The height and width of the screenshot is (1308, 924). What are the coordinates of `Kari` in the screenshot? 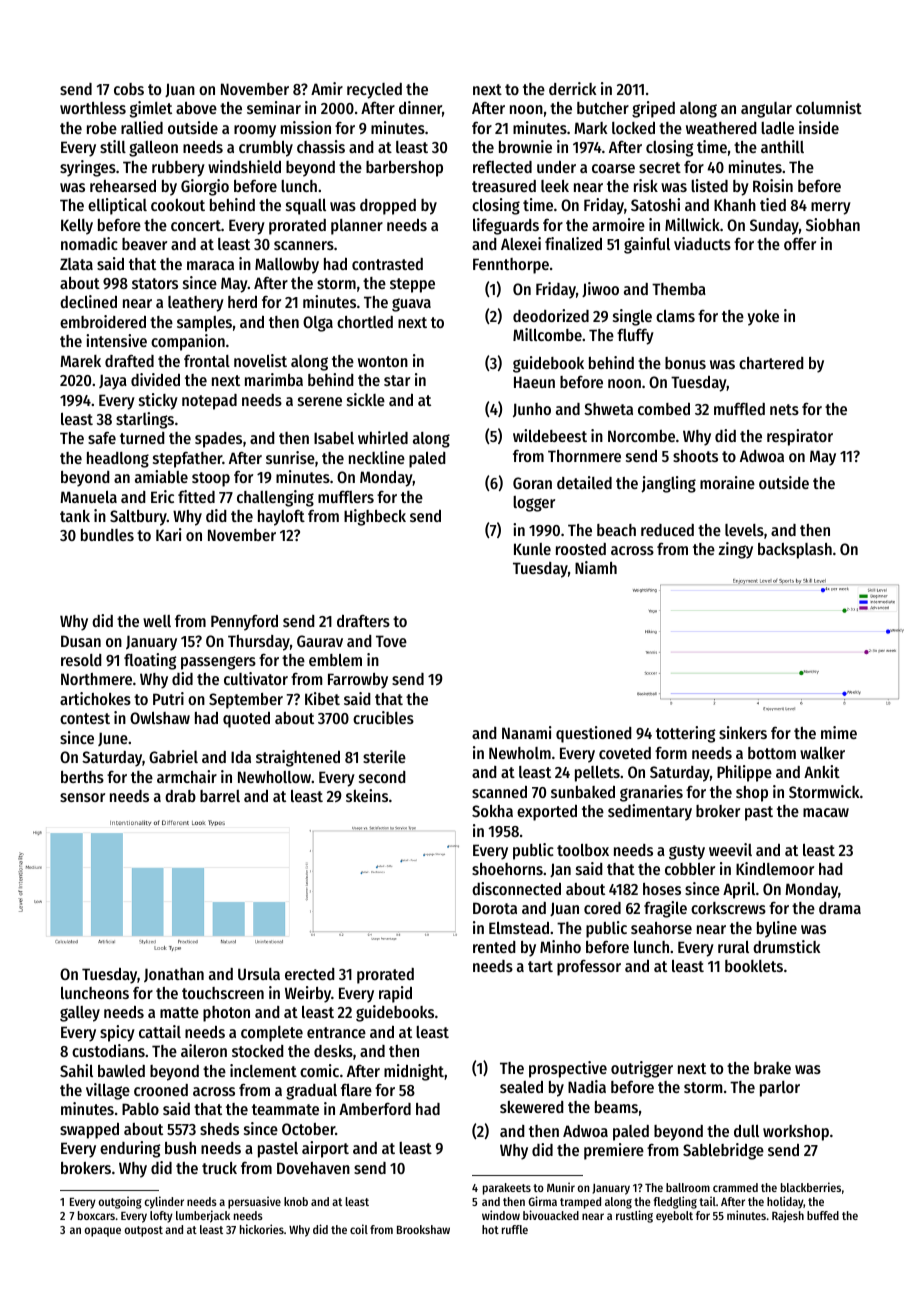 It's located at (169, 534).
